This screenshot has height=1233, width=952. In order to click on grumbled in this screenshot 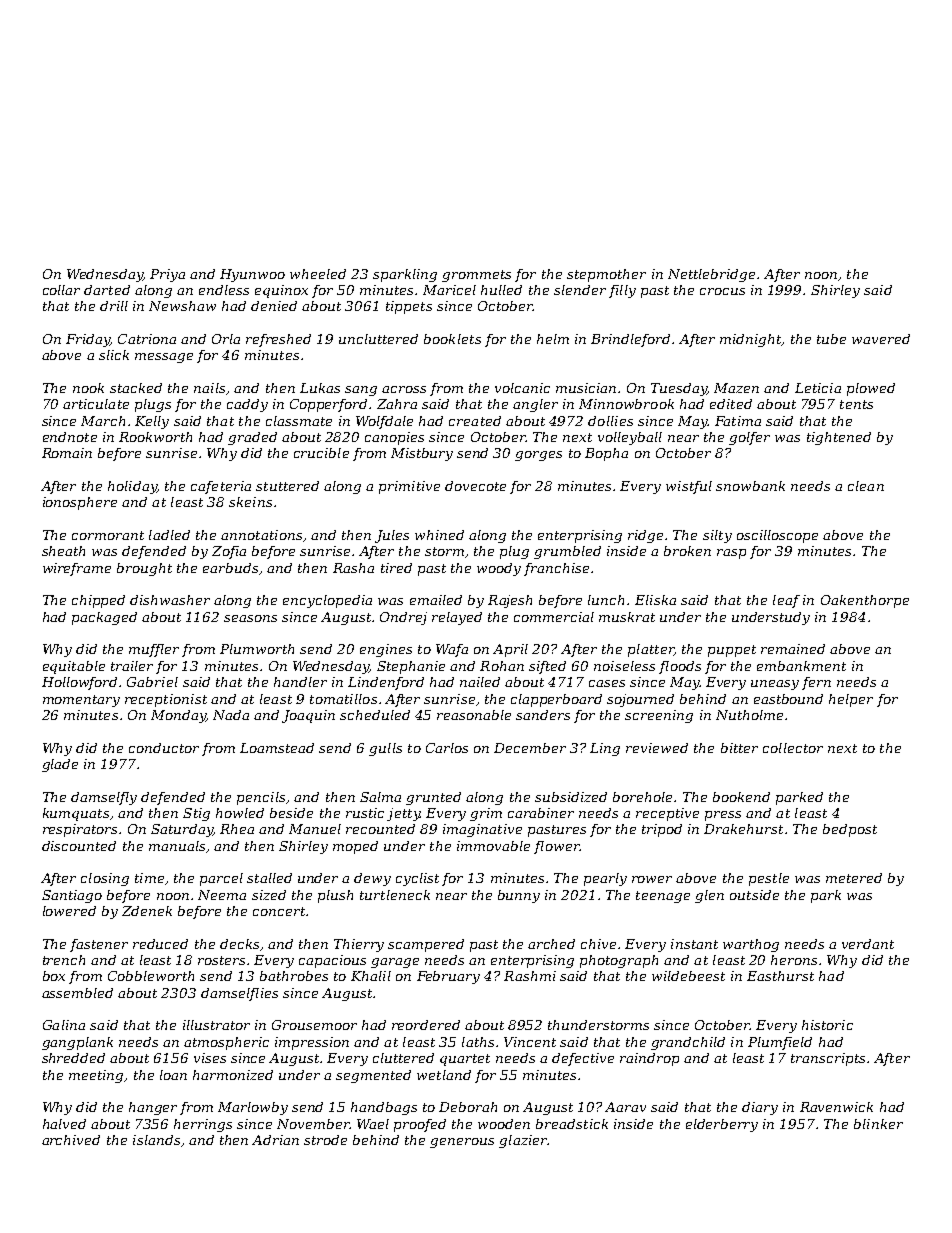, I will do `click(567, 552)`.
